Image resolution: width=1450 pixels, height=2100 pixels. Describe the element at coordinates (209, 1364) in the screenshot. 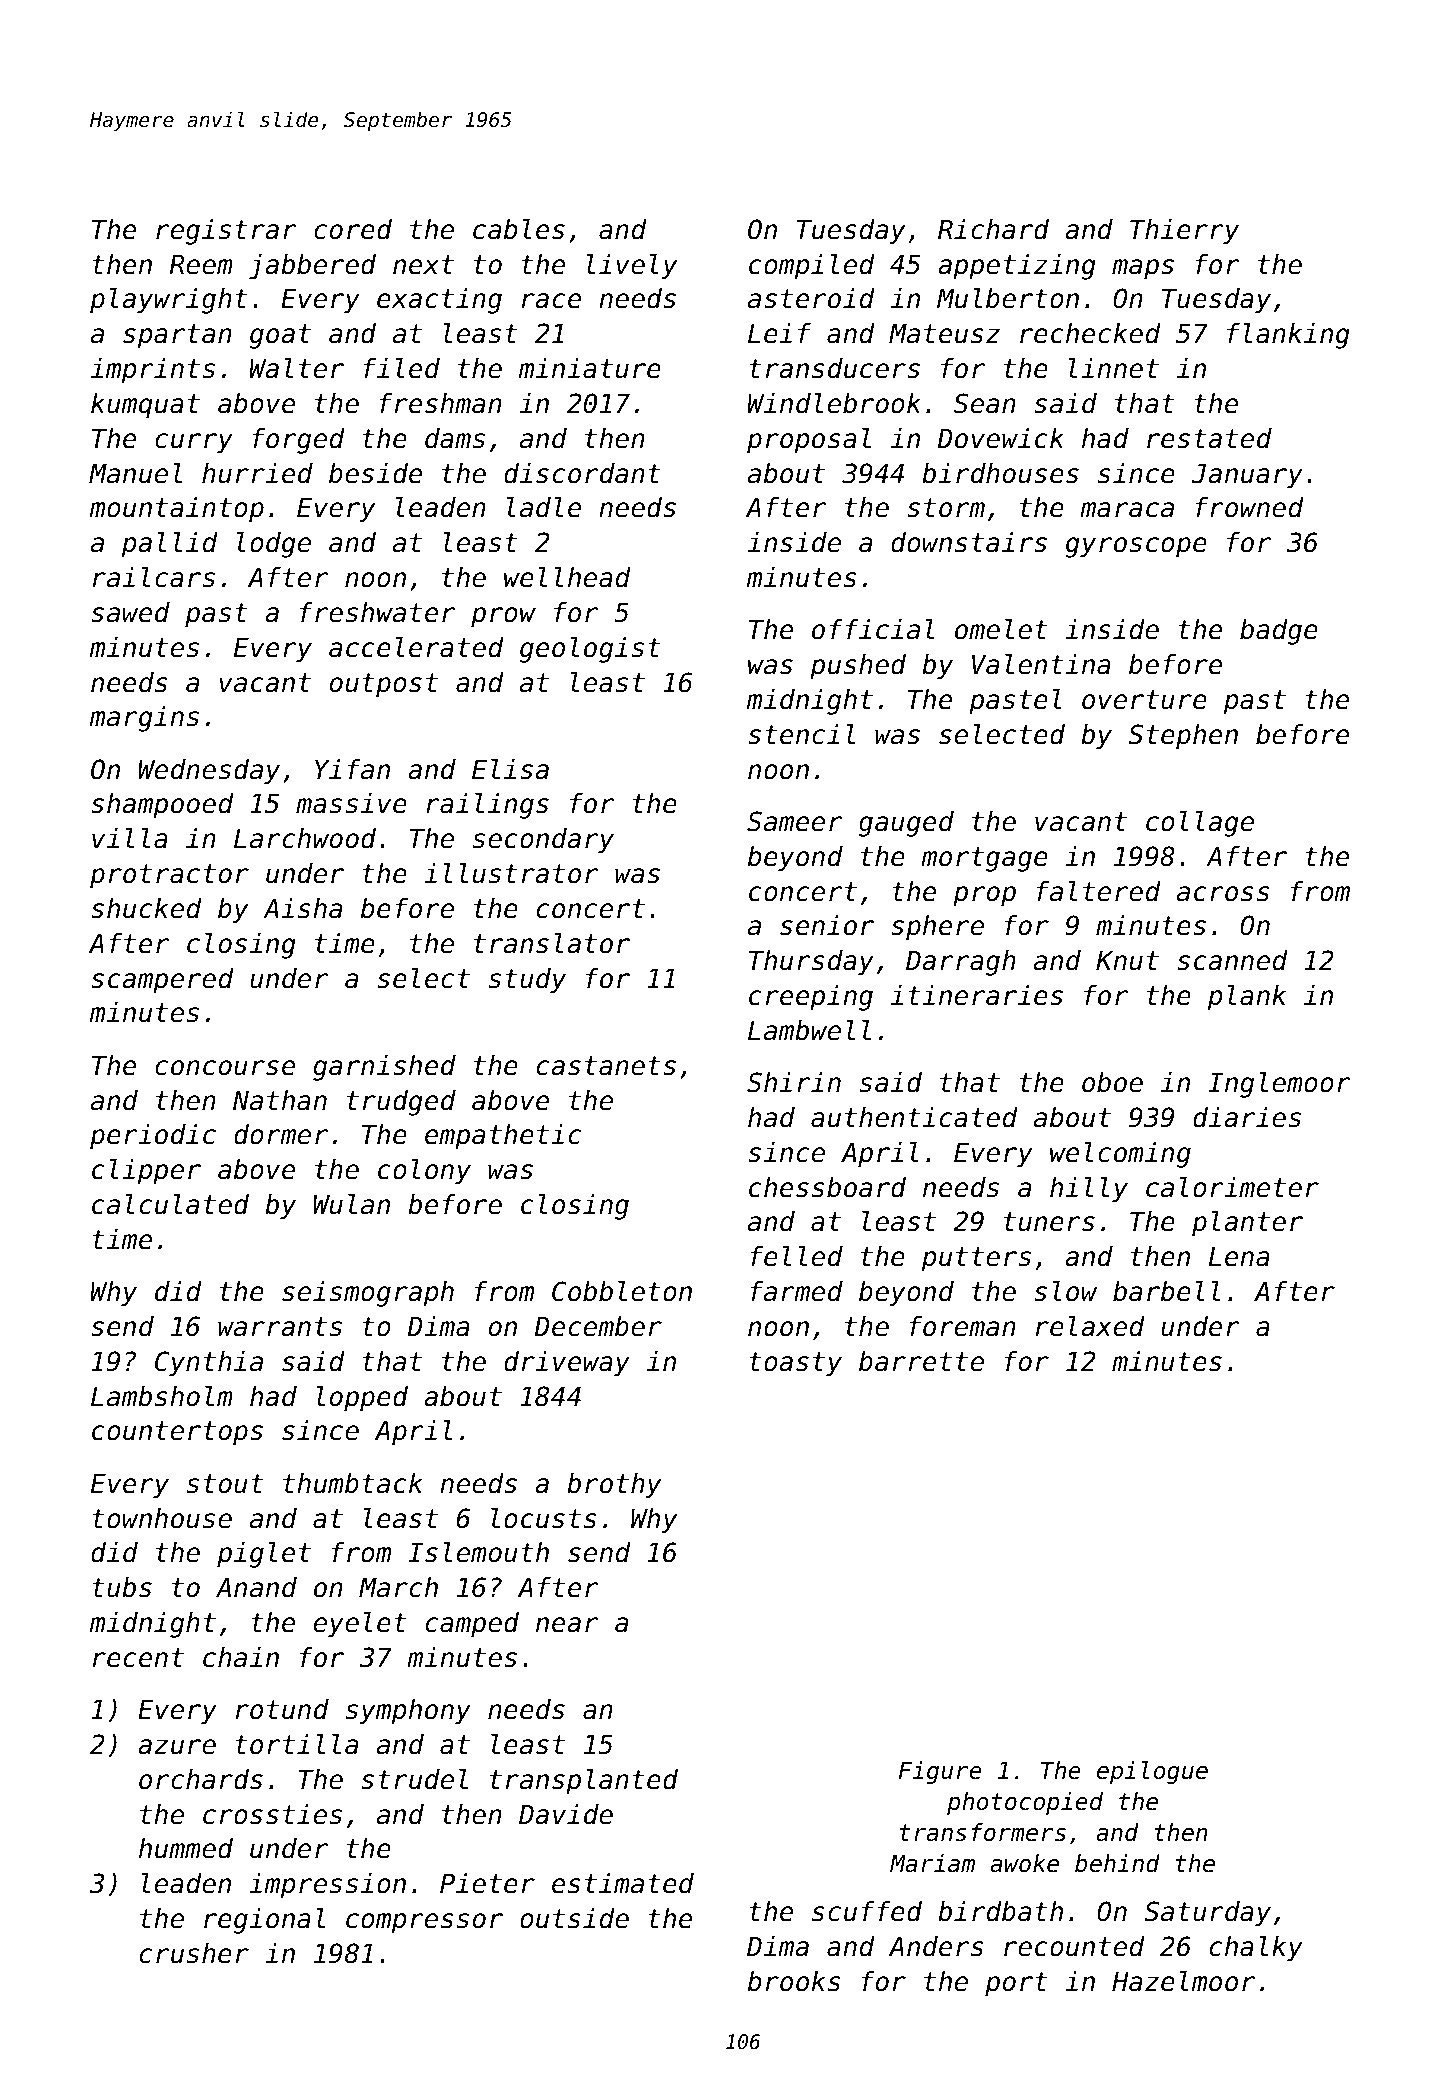

I see `Cynthia` at that location.
